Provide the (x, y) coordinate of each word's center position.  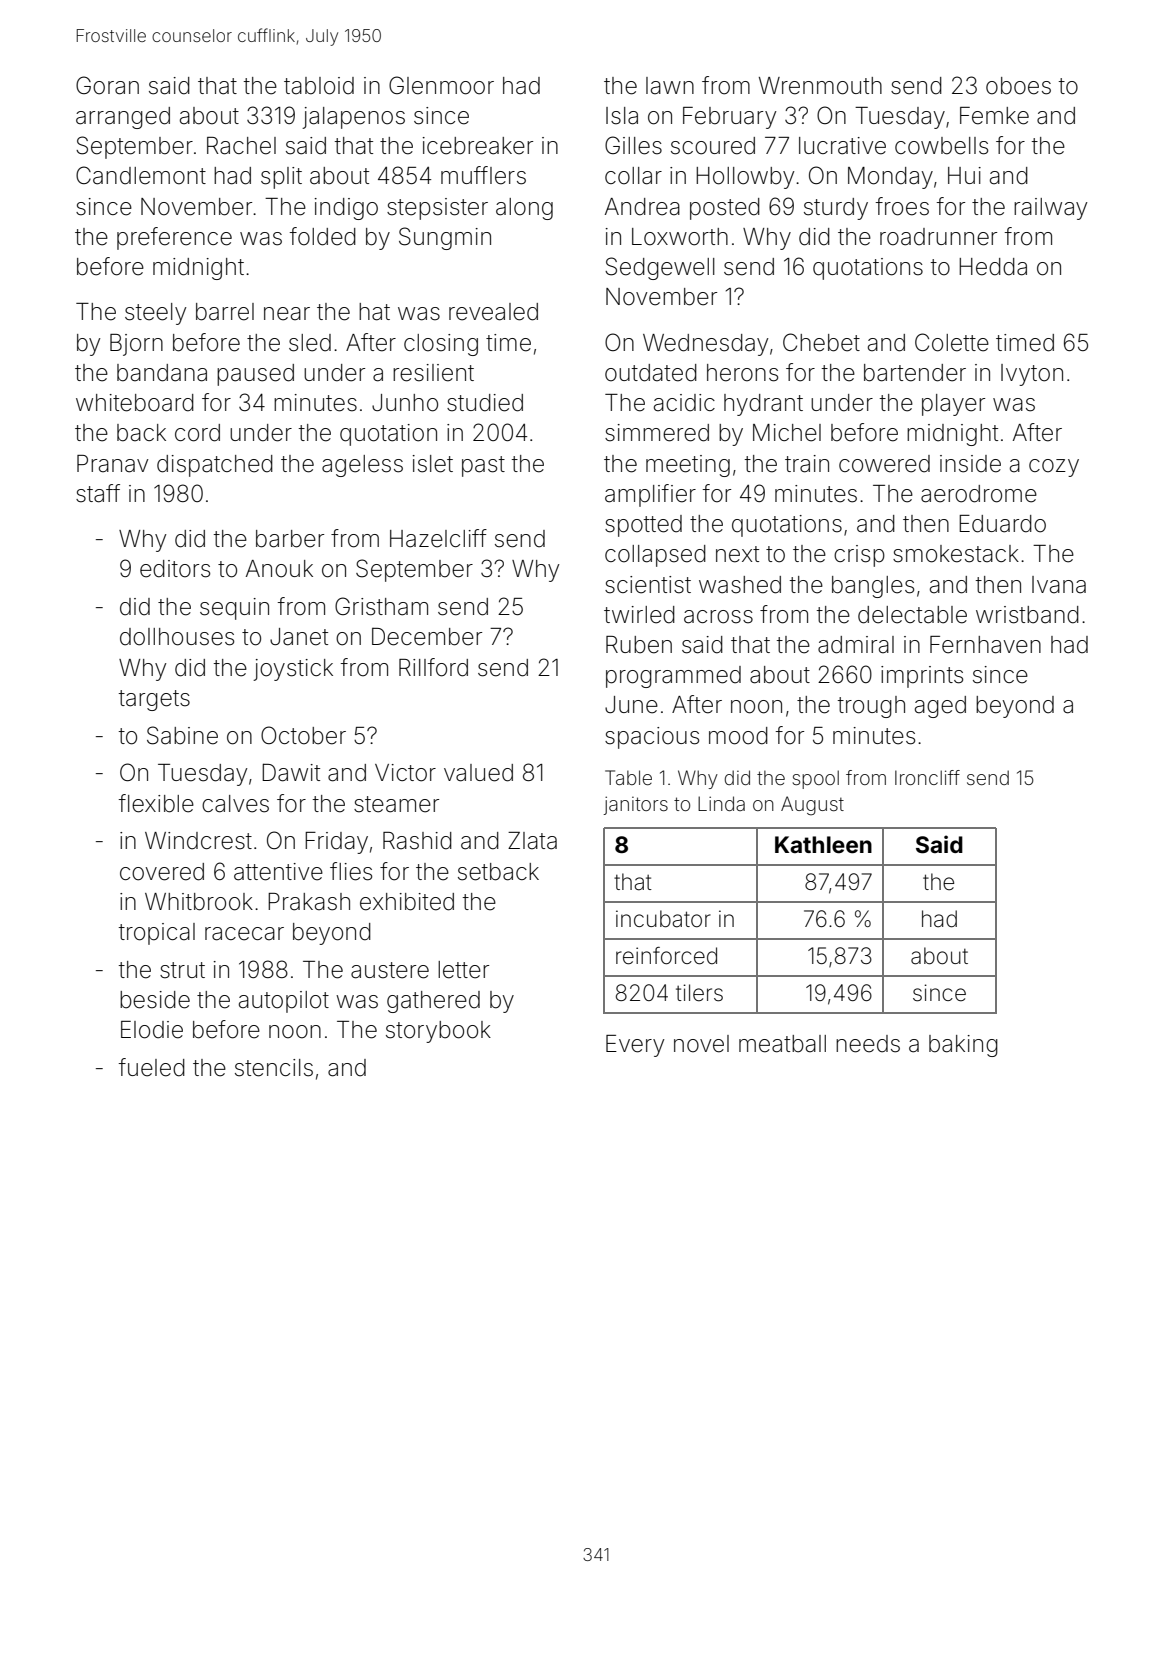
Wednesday (705, 345)
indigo (346, 209)
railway (1050, 209)
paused (255, 375)
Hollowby (745, 178)
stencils (274, 1068)
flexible (156, 803)
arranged (123, 118)
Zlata (532, 841)
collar (633, 176)
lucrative (842, 146)
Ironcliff (927, 777)
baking (963, 1046)
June (631, 705)
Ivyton (1032, 375)
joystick (293, 670)
